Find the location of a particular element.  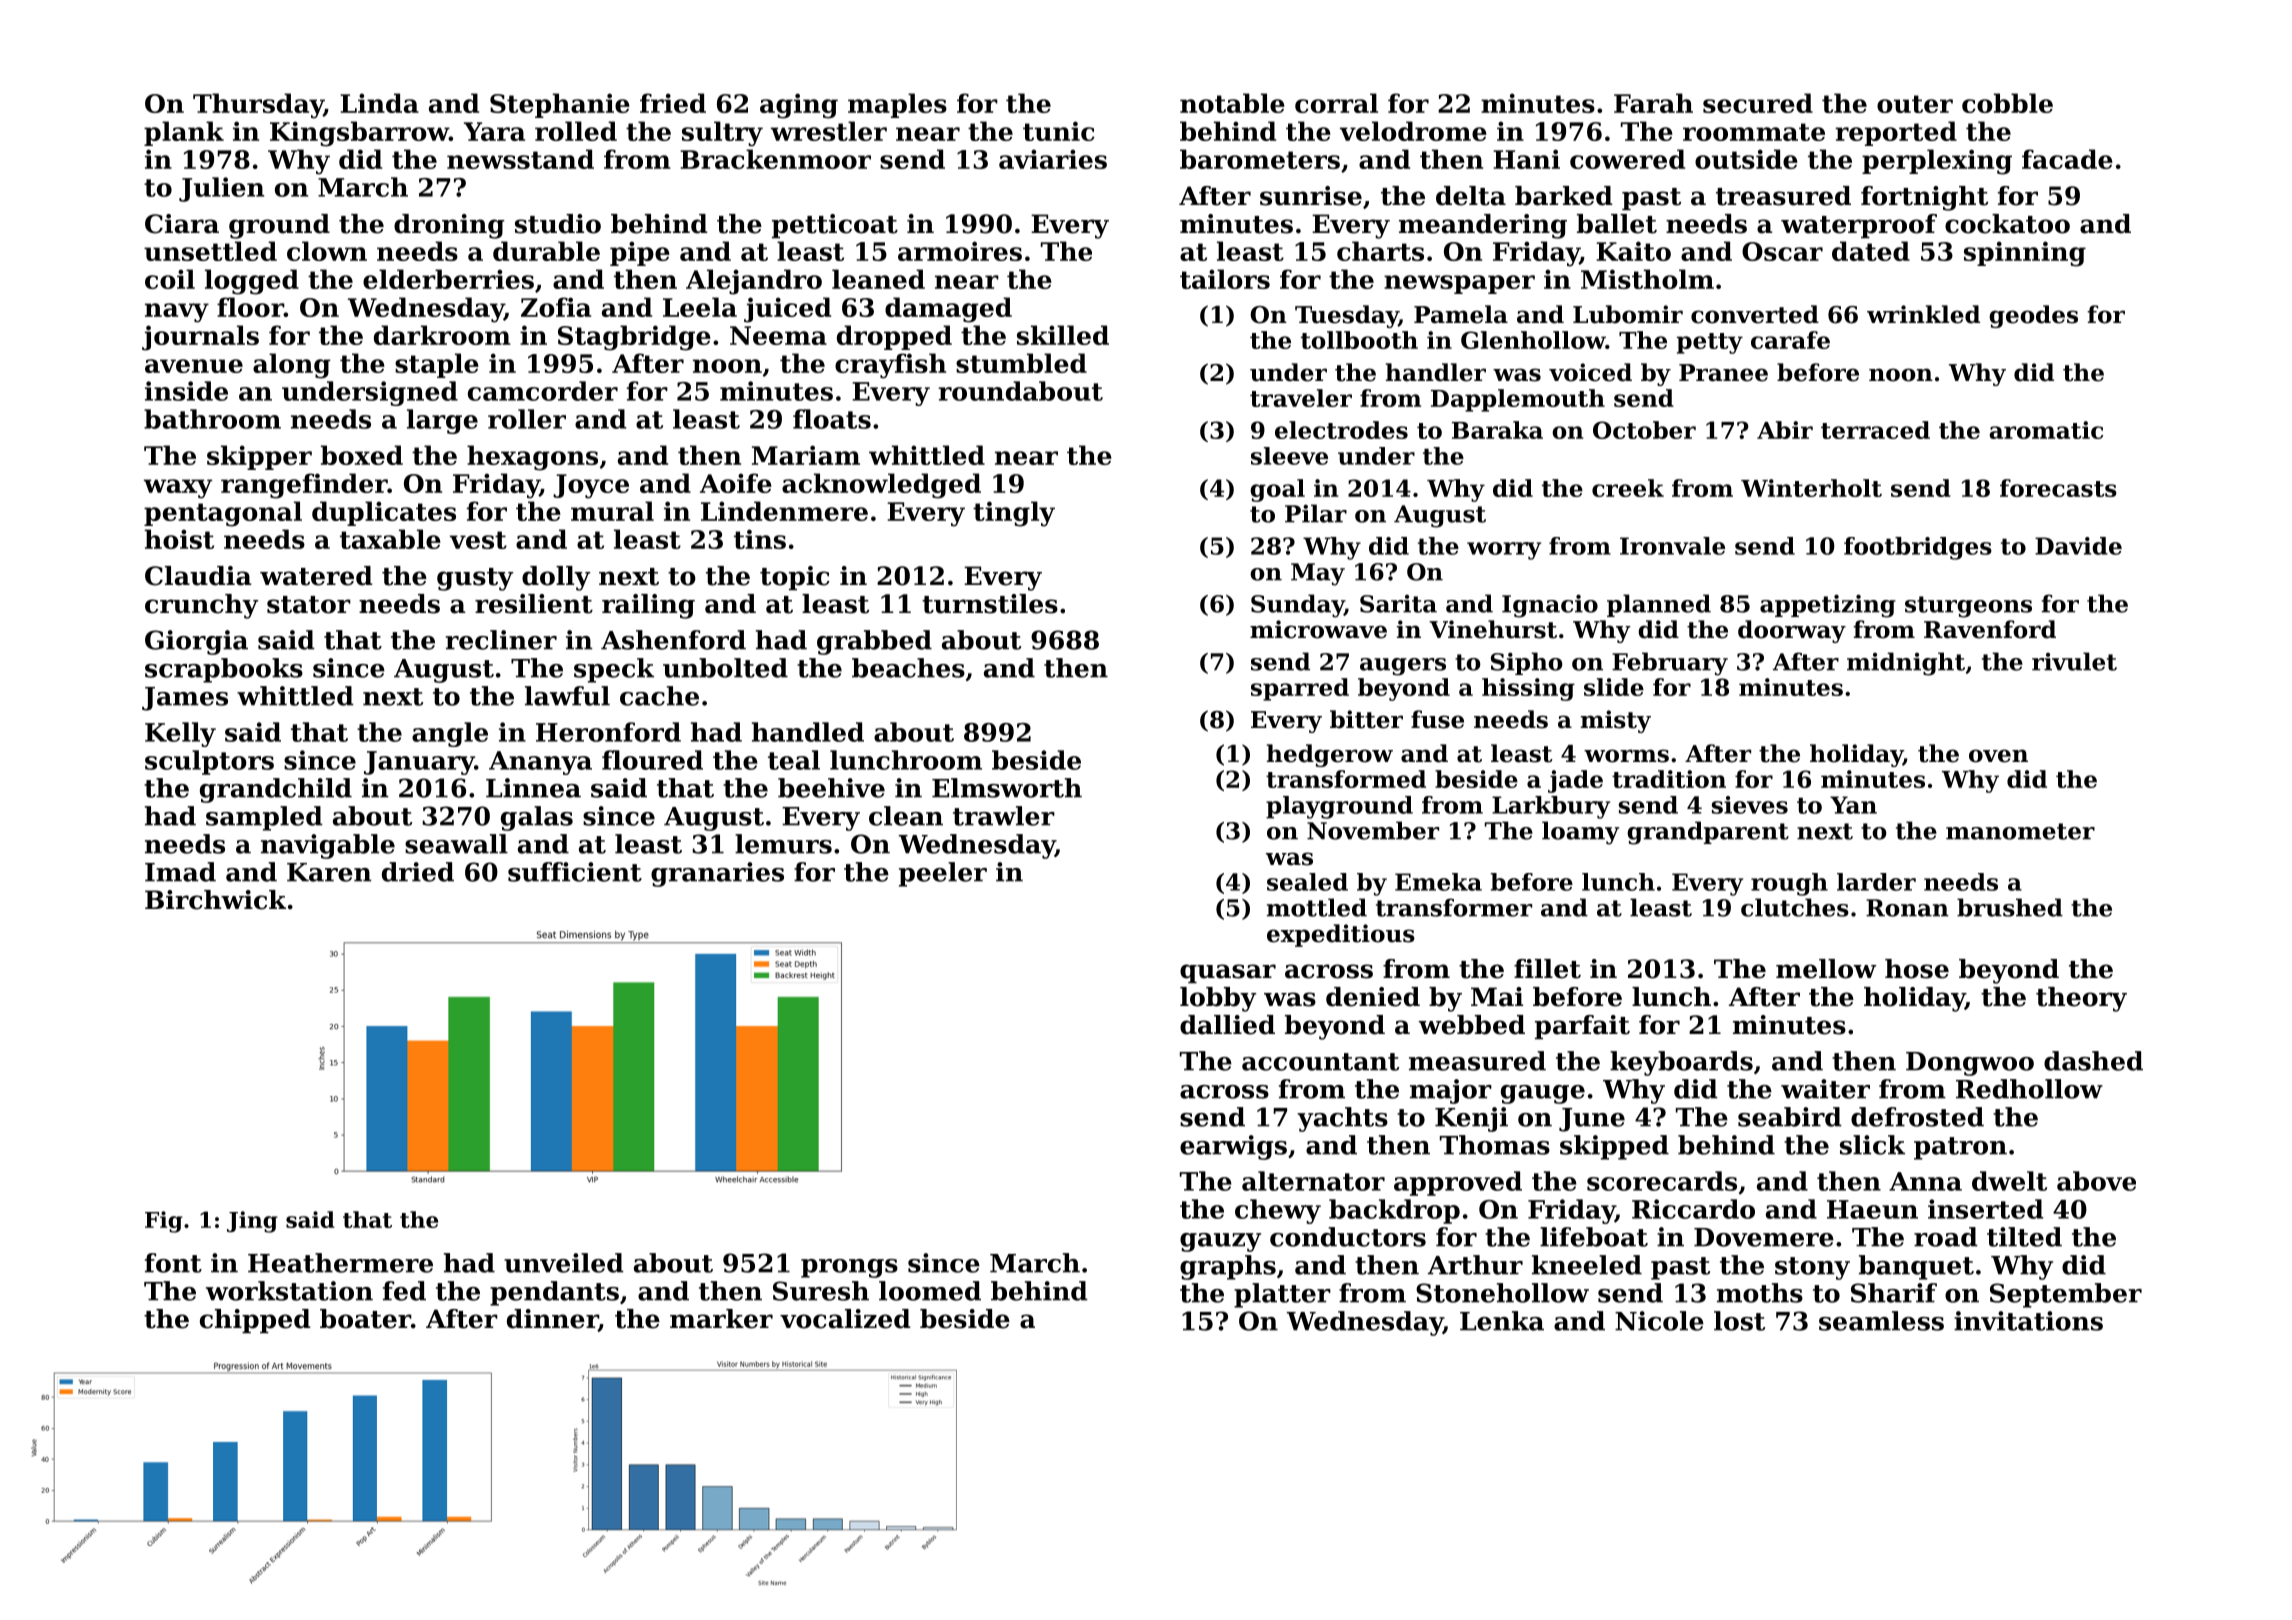

sparred is located at coordinates (1300, 689).
